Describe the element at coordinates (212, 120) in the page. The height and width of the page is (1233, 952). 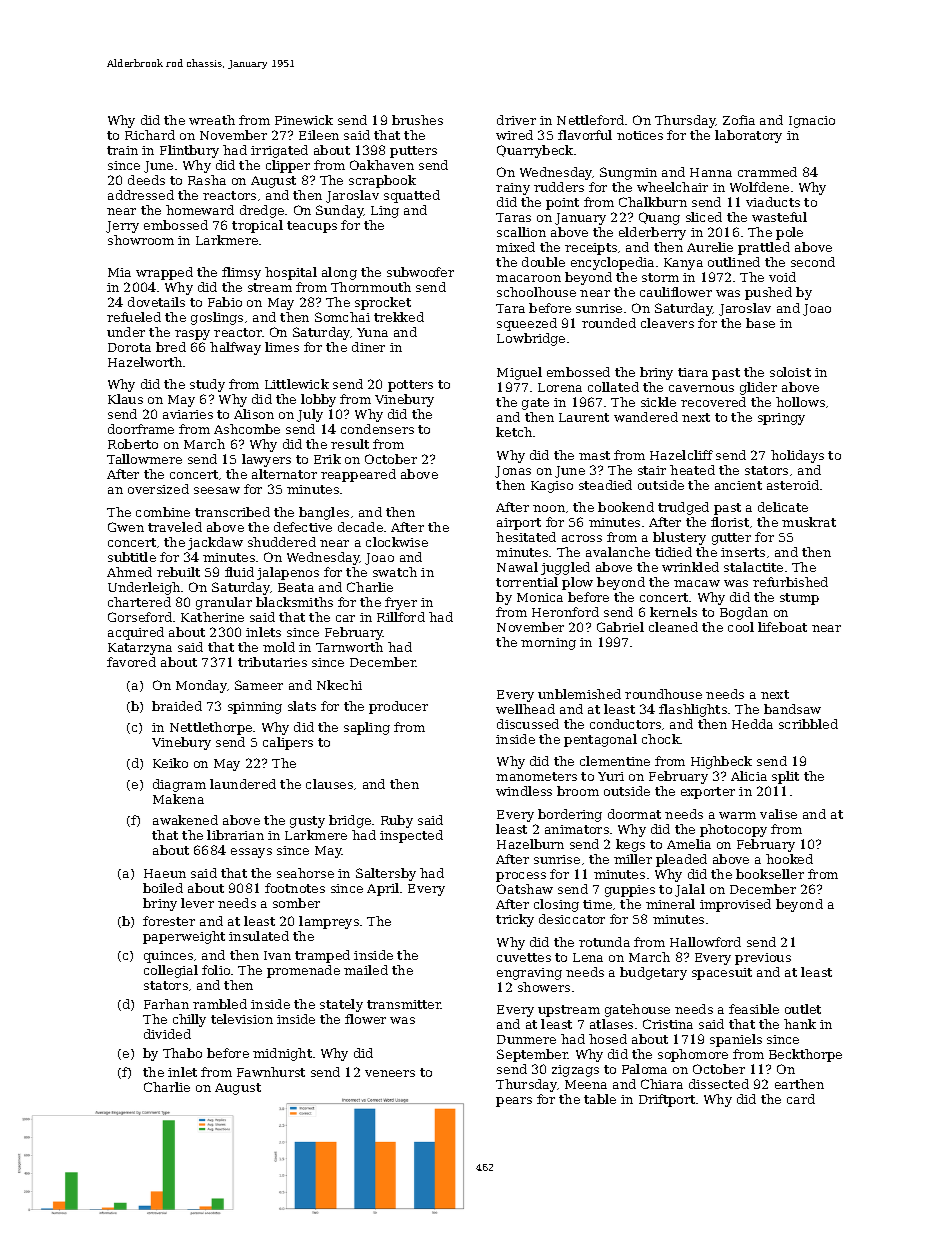
I see `wreath` at that location.
